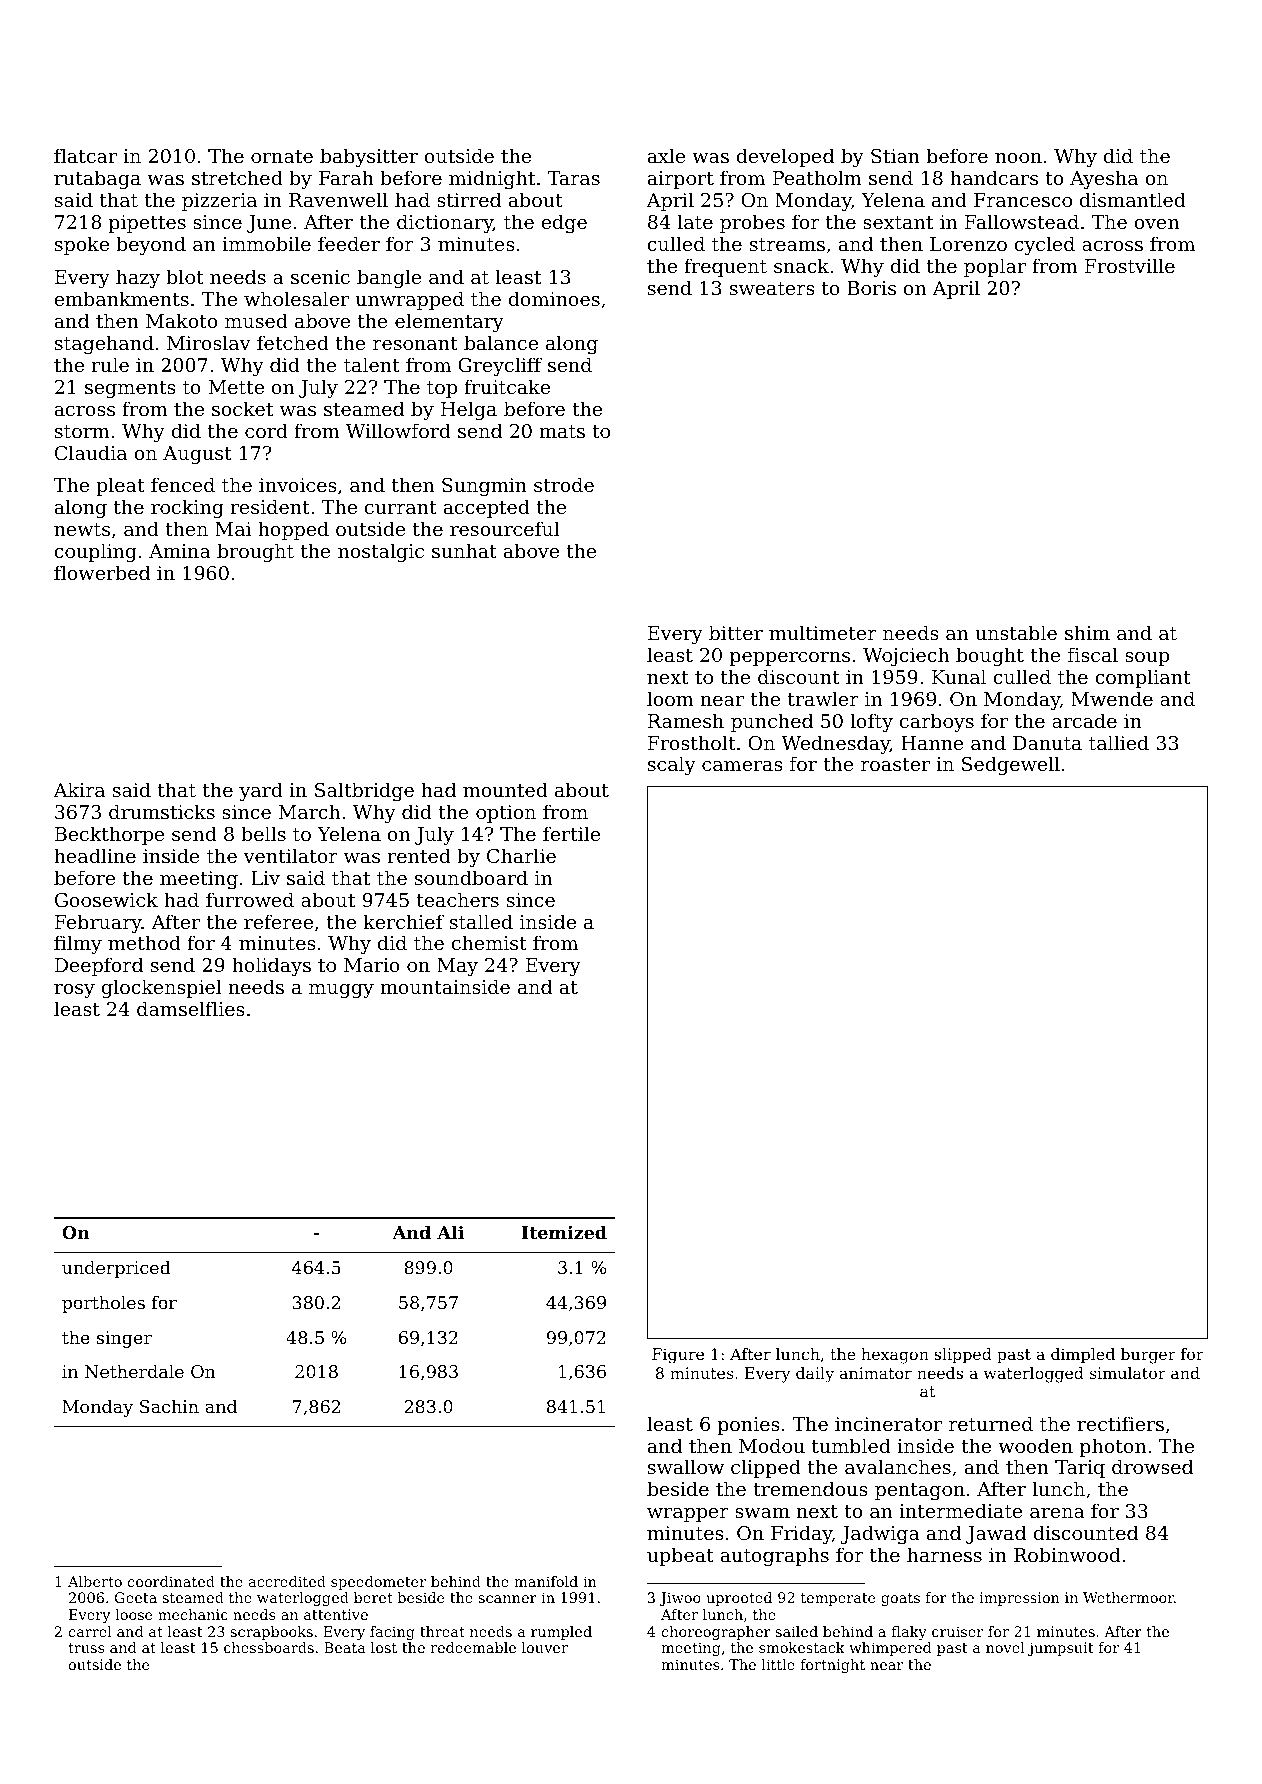 The image size is (1262, 1784). I want to click on late, so click(695, 221).
